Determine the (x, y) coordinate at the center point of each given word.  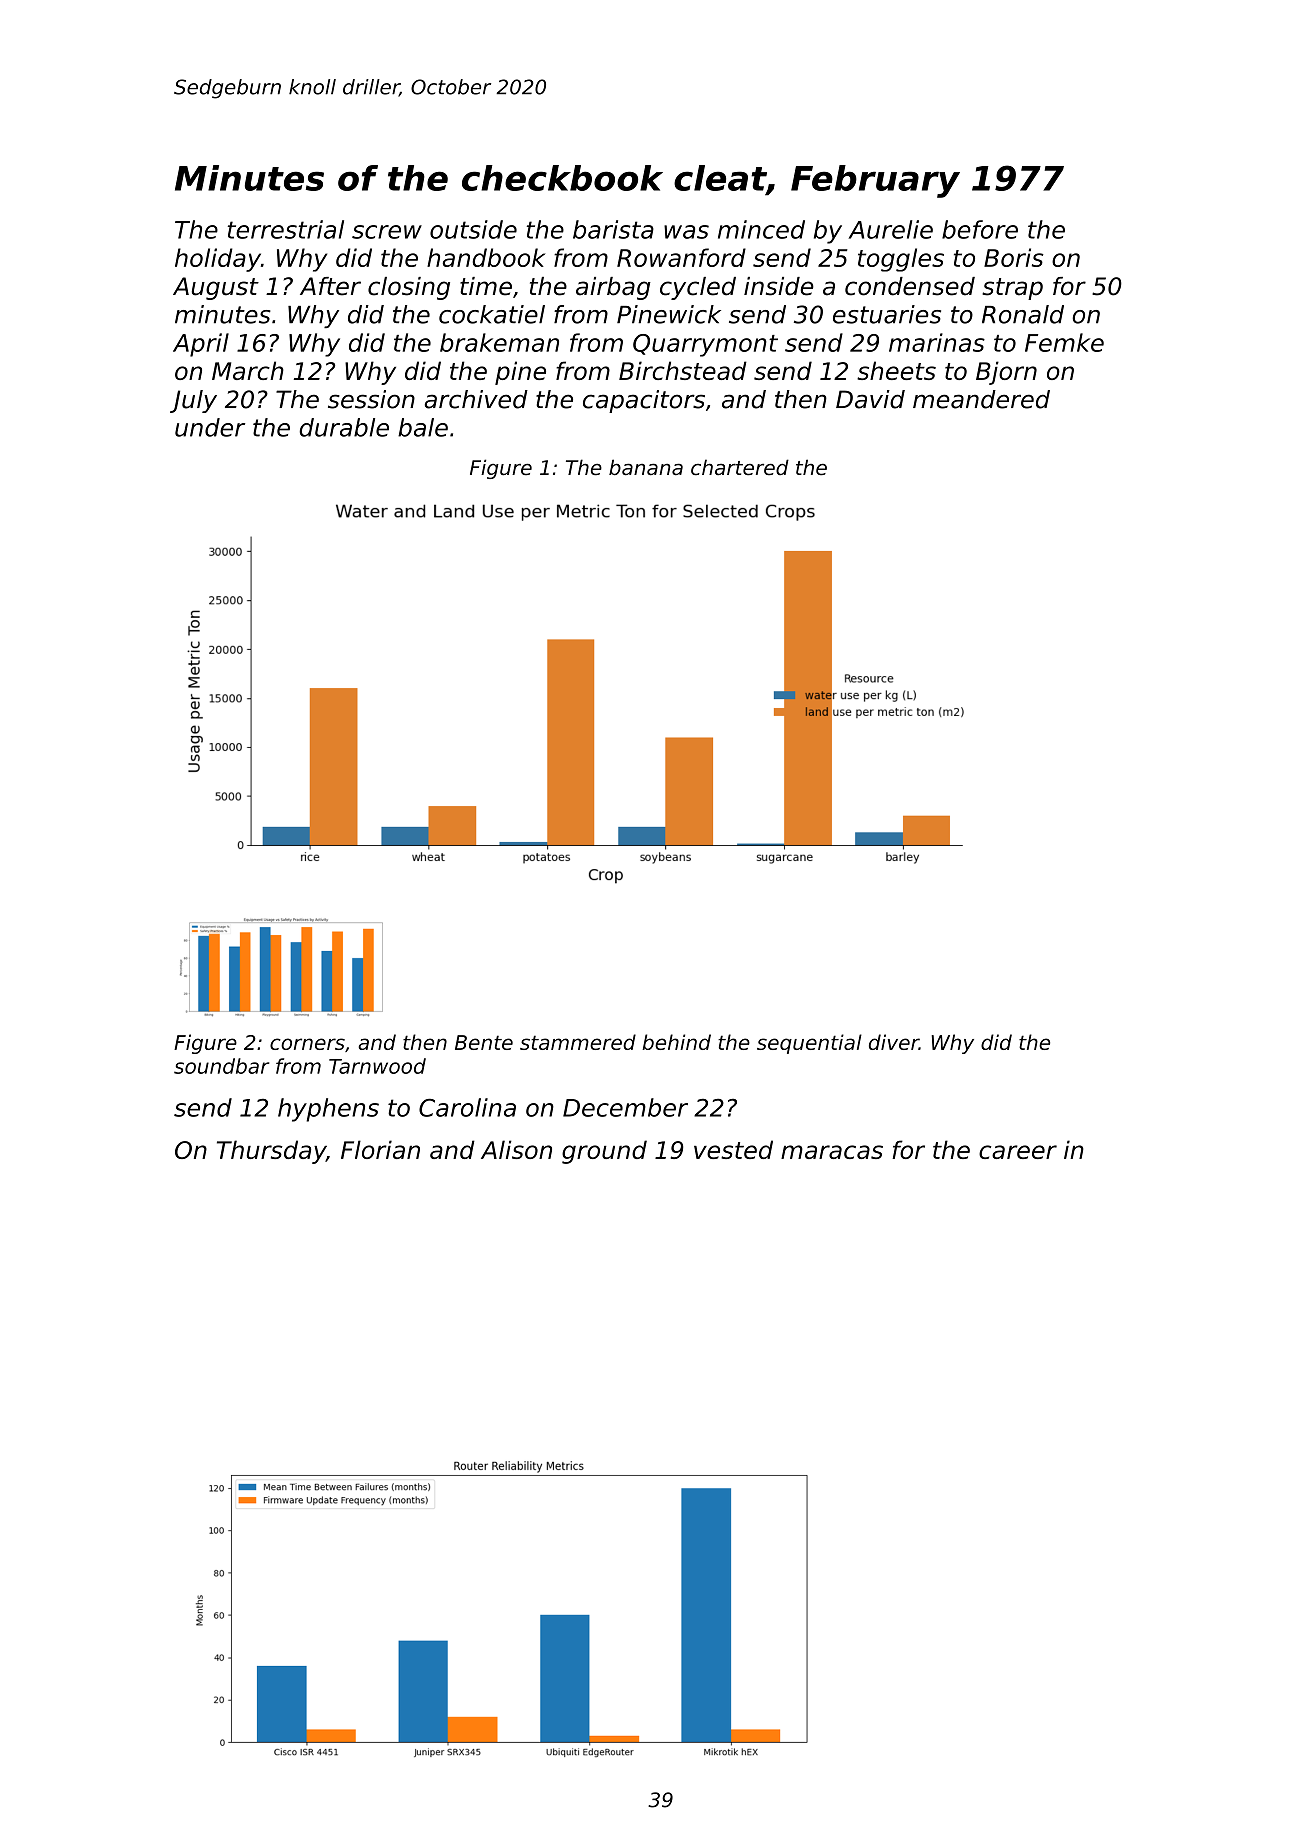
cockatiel (492, 314)
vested (733, 1149)
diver (894, 1042)
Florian (380, 1149)
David (870, 399)
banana (646, 467)
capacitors (644, 401)
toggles (901, 260)
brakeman (499, 342)
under (210, 427)
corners (307, 1044)
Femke (1064, 342)
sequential (809, 1044)
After (330, 286)
